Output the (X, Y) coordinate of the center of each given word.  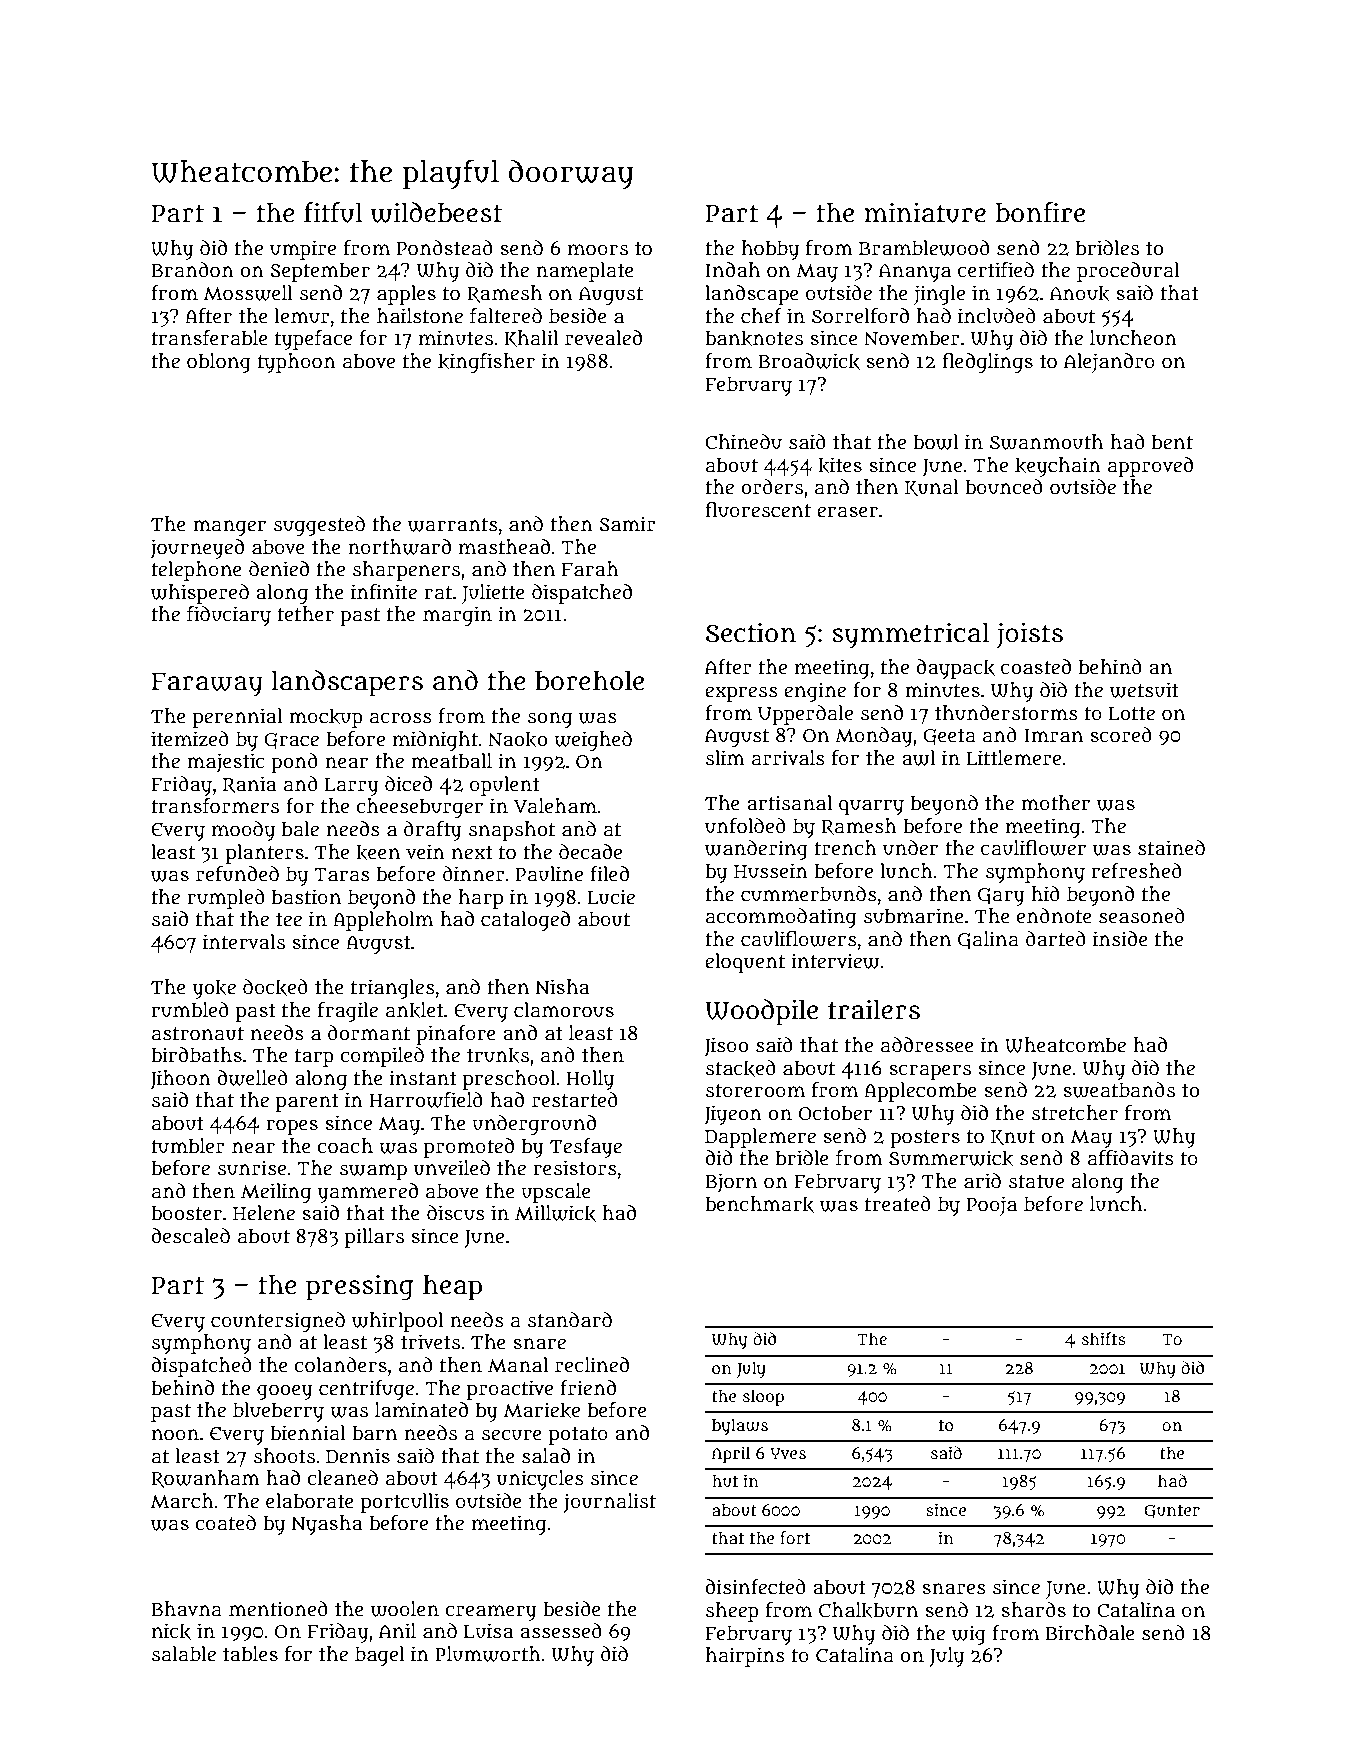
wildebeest (436, 212)
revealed (603, 338)
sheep (732, 1612)
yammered (368, 1193)
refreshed (1137, 871)
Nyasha (326, 1525)
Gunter (1172, 1512)
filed (609, 874)
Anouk (1080, 293)
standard (570, 1320)
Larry (351, 787)
